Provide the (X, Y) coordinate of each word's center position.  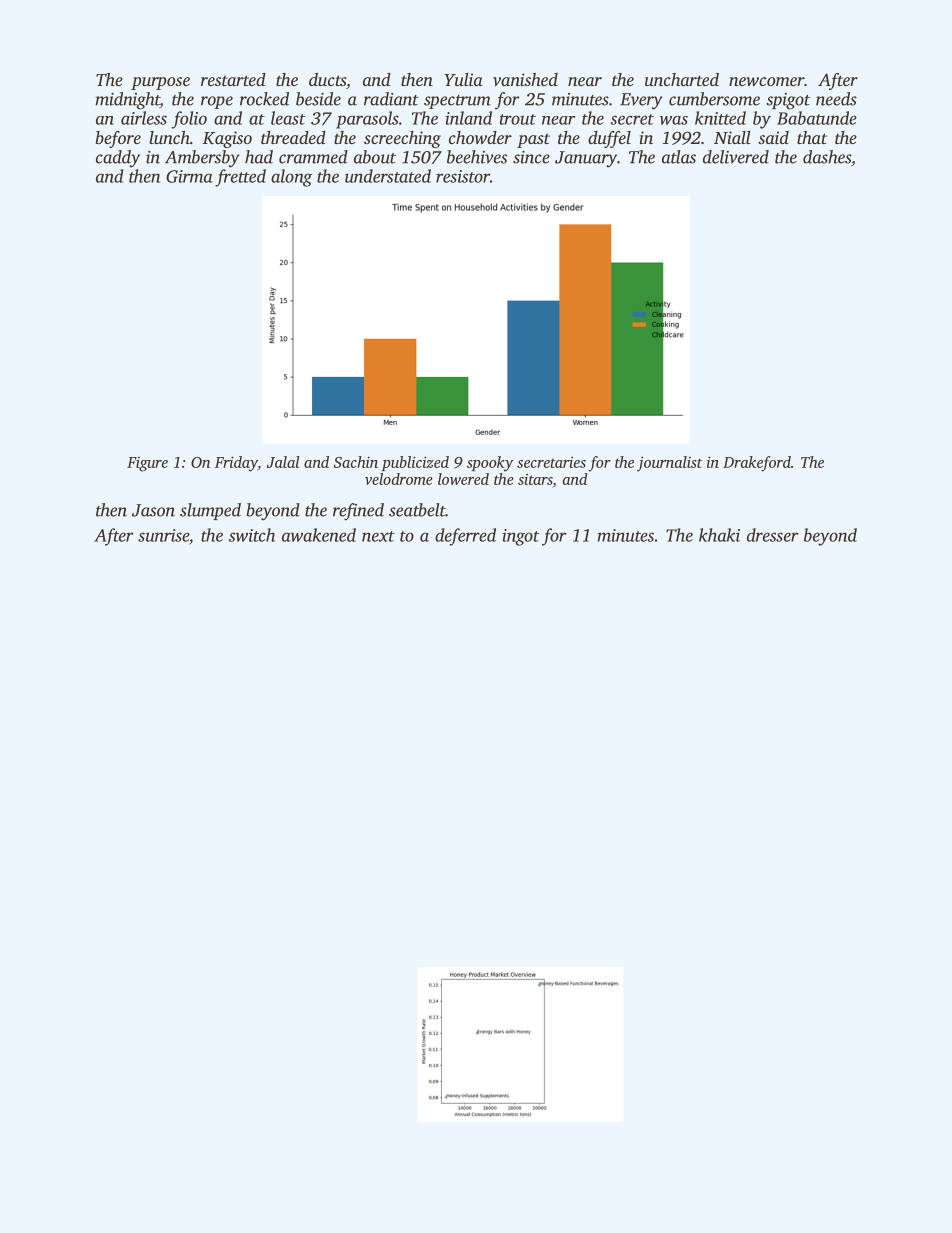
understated (388, 176)
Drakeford (757, 464)
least (288, 118)
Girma (189, 176)
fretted (240, 178)
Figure (147, 464)
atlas (679, 157)
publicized (415, 463)
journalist (669, 464)
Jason (153, 510)
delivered (736, 157)
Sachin (356, 462)
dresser (772, 535)
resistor (463, 176)
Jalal (283, 462)
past (533, 140)
